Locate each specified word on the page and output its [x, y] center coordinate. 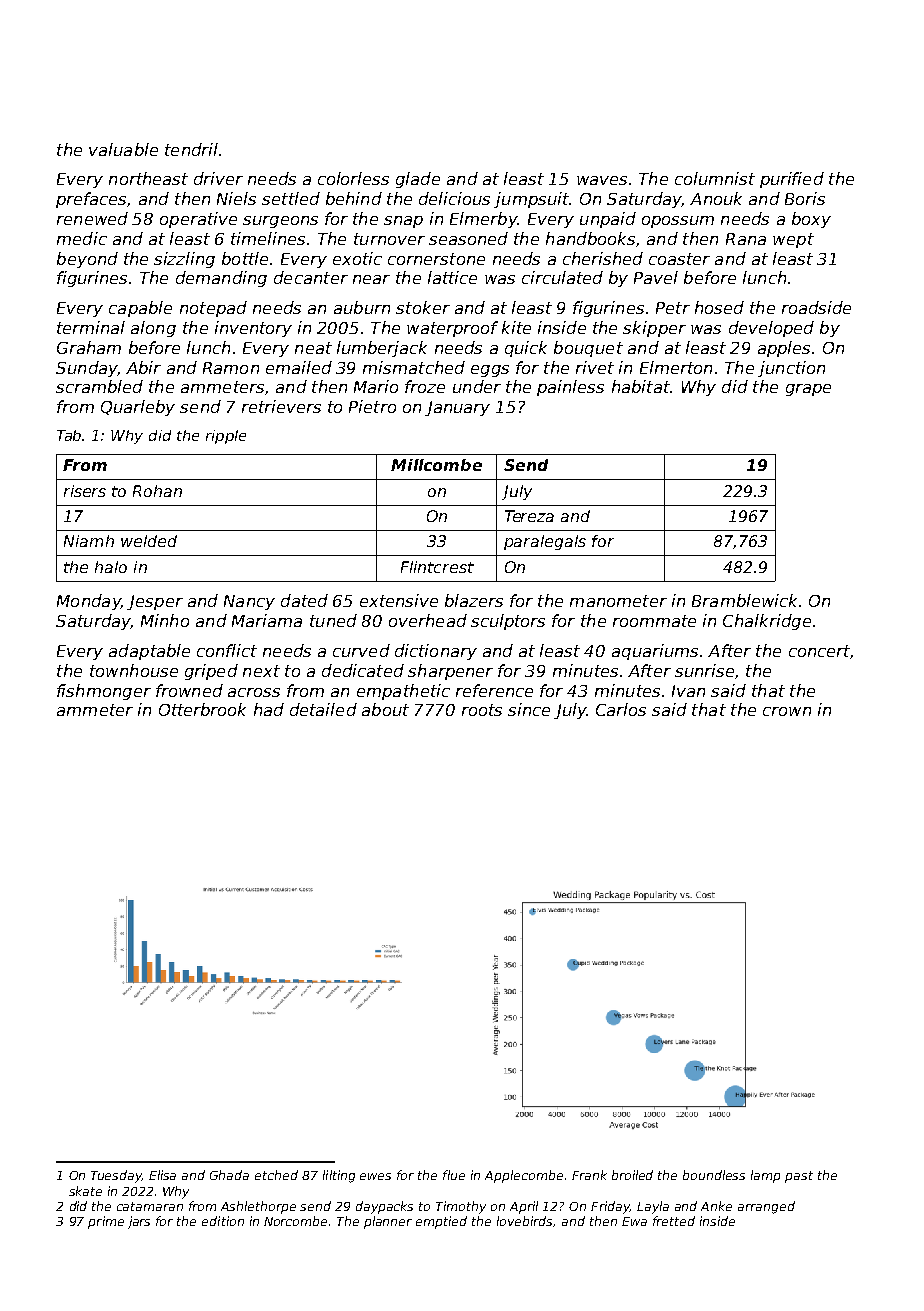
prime [106, 1222]
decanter [311, 277]
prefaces [91, 200]
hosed [719, 307]
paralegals [545, 542]
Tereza [529, 516]
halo [111, 567]
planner [388, 1222]
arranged [766, 1207]
